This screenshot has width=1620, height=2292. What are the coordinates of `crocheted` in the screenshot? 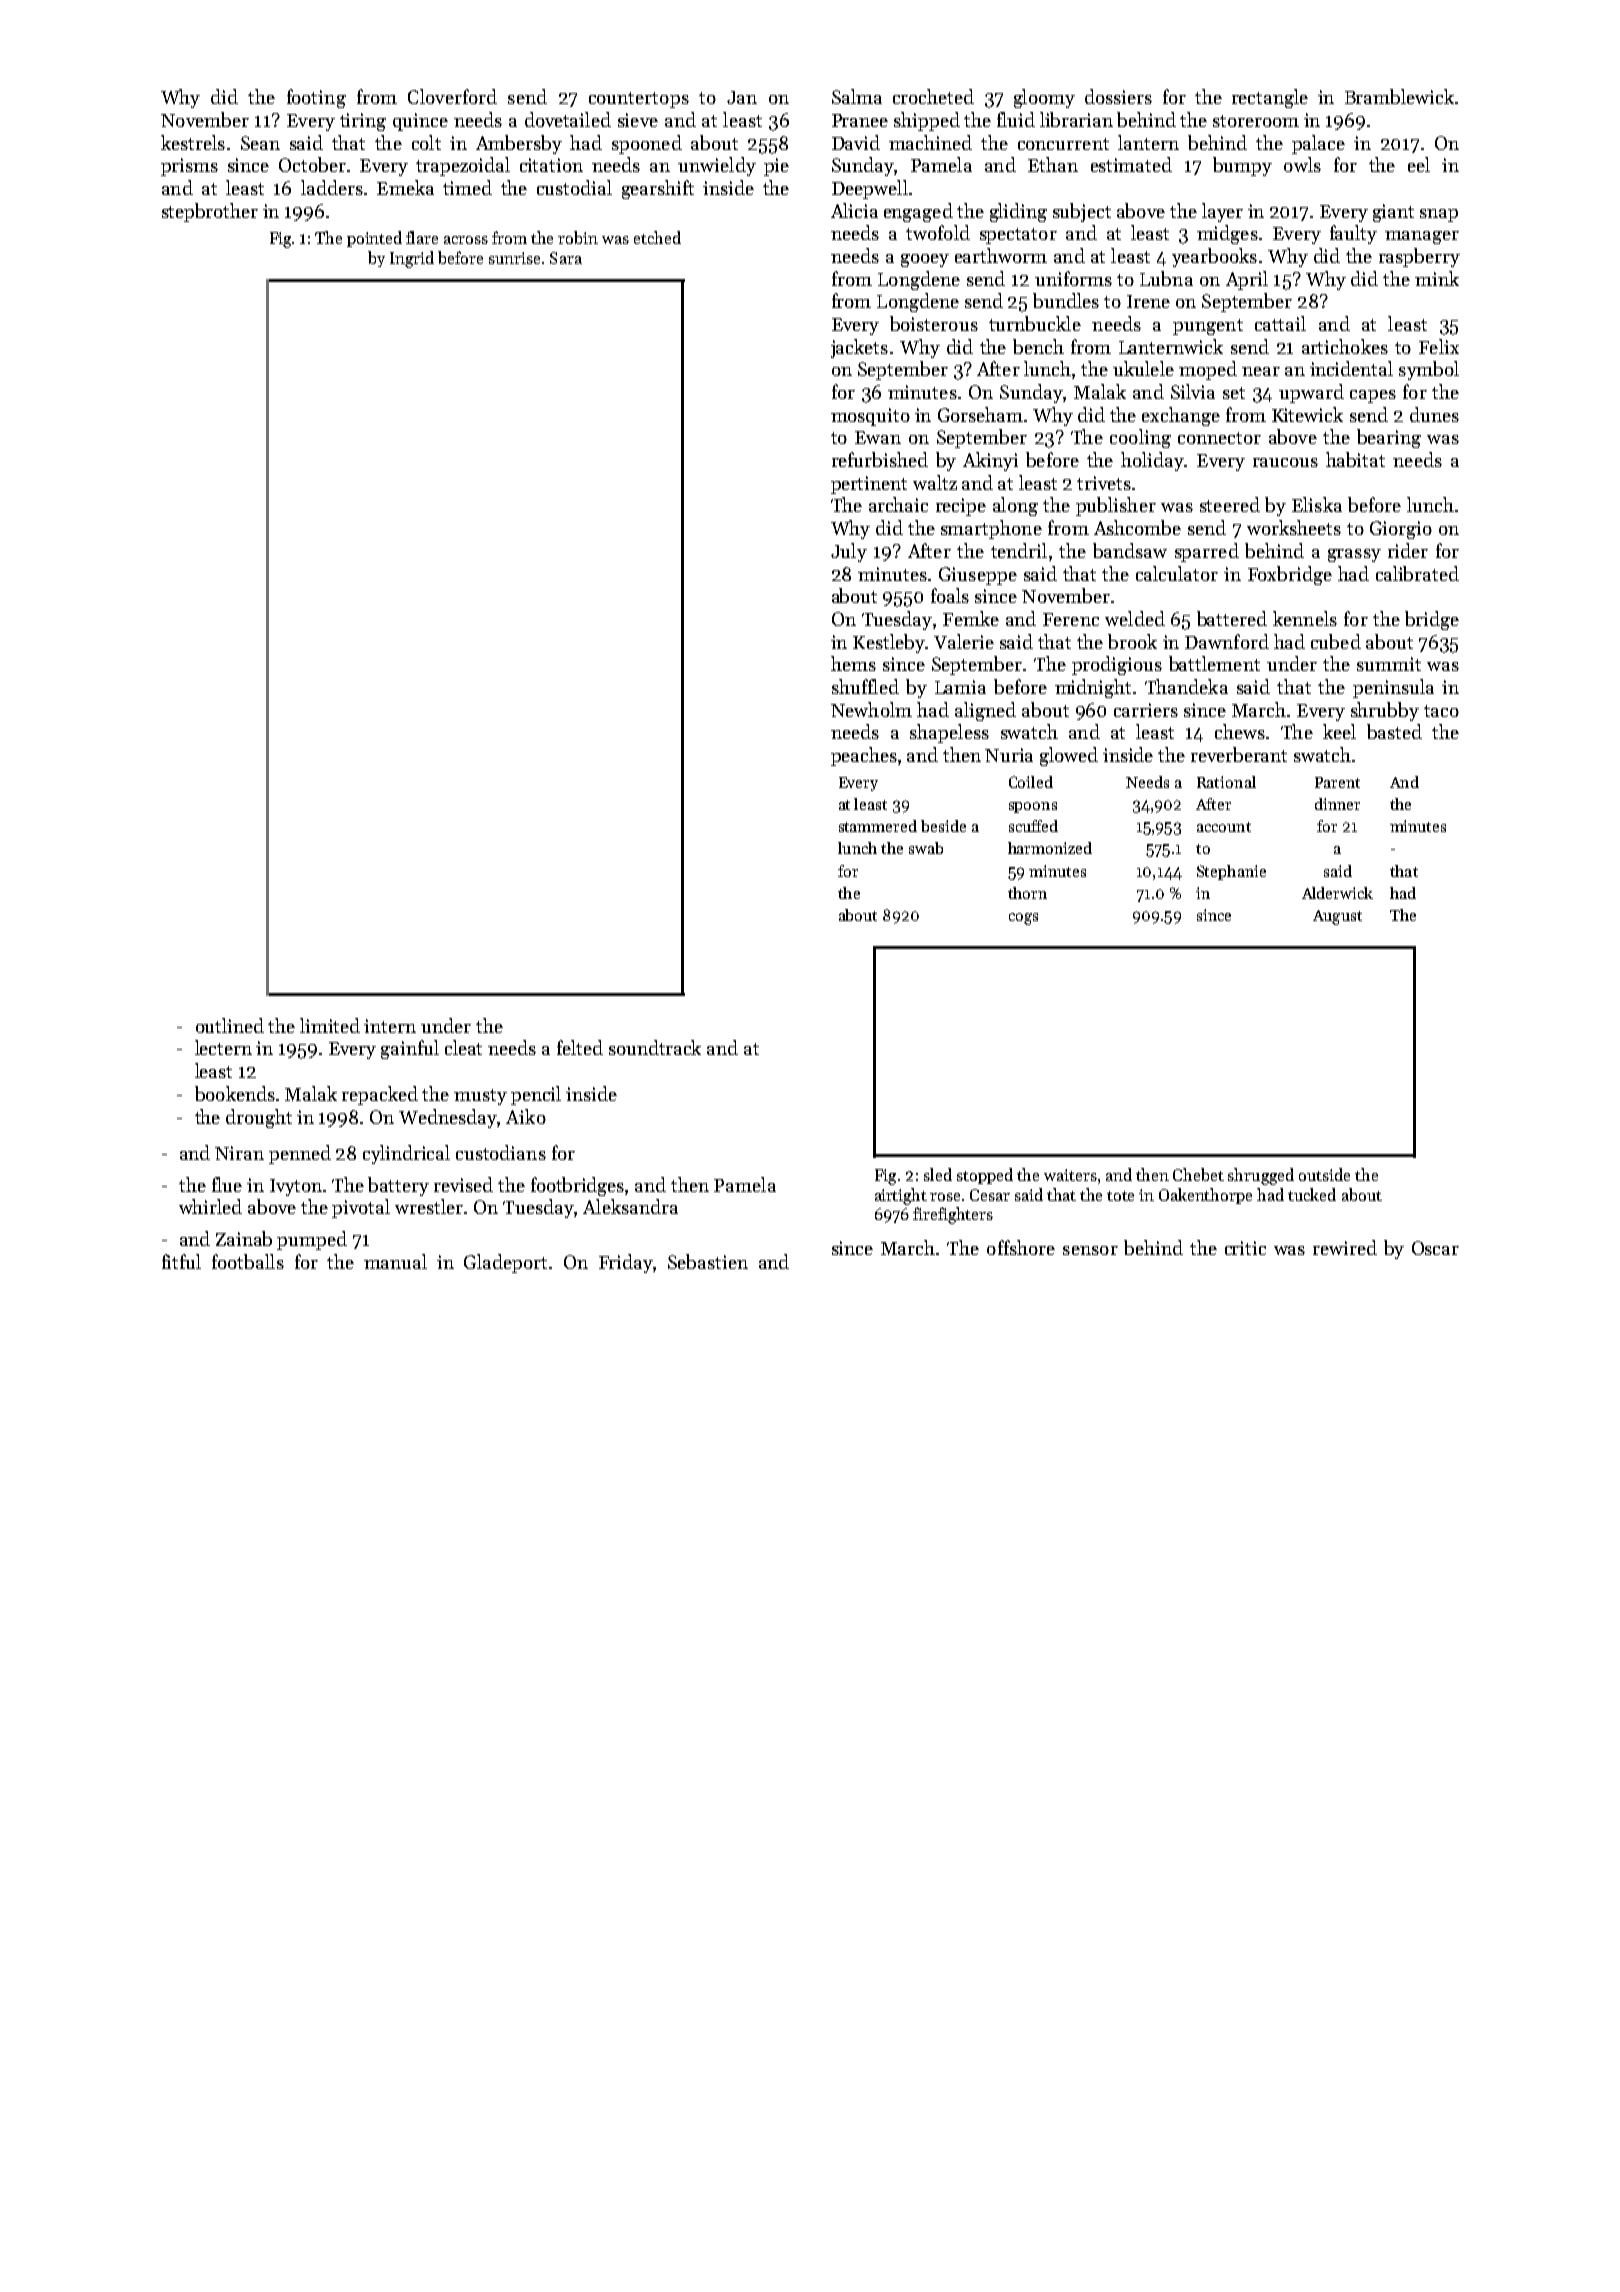 It's located at (933, 96).
